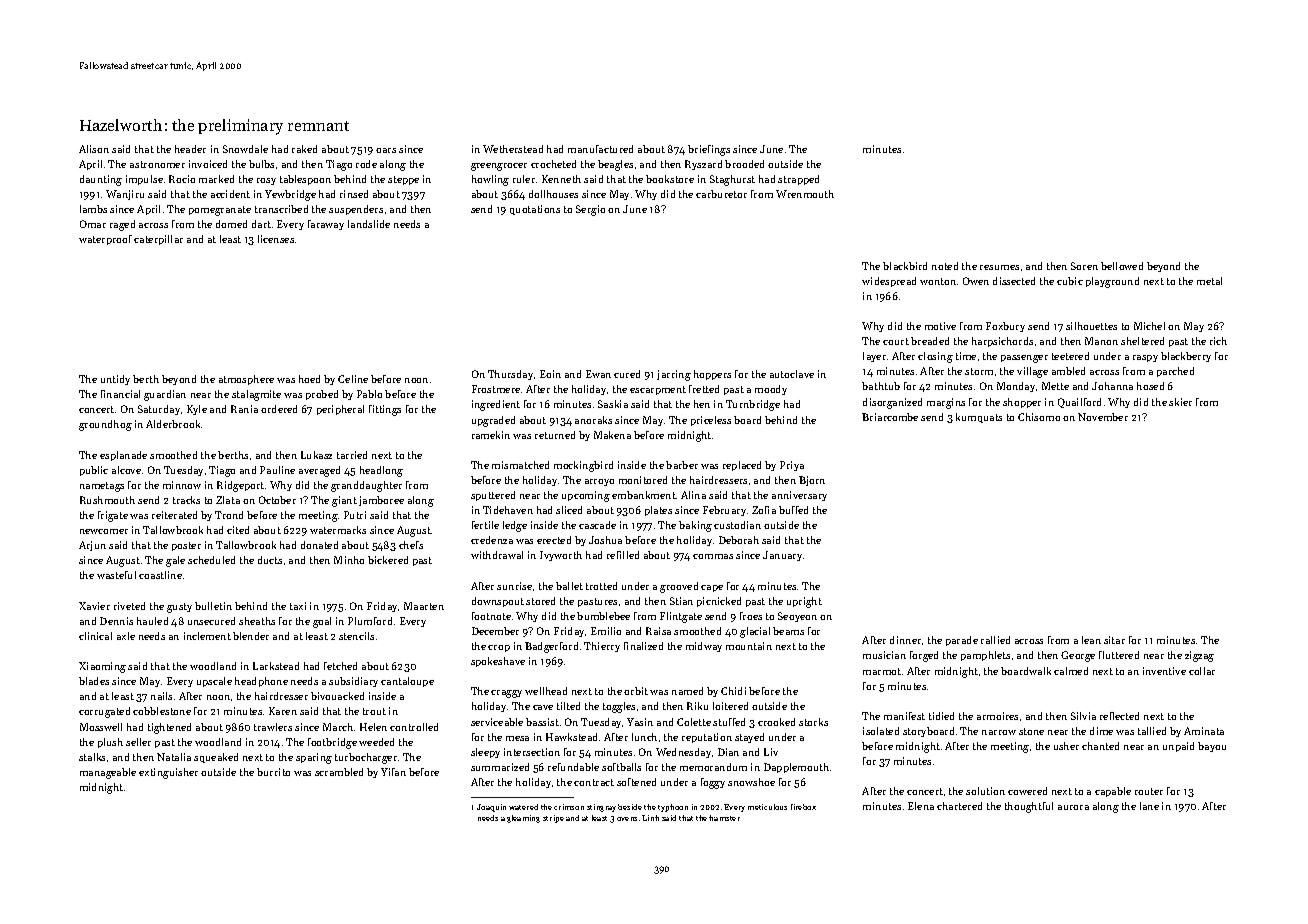 The width and height of the page is (1308, 924). What do you see at coordinates (709, 150) in the page?
I see `briefings` at bounding box center [709, 150].
